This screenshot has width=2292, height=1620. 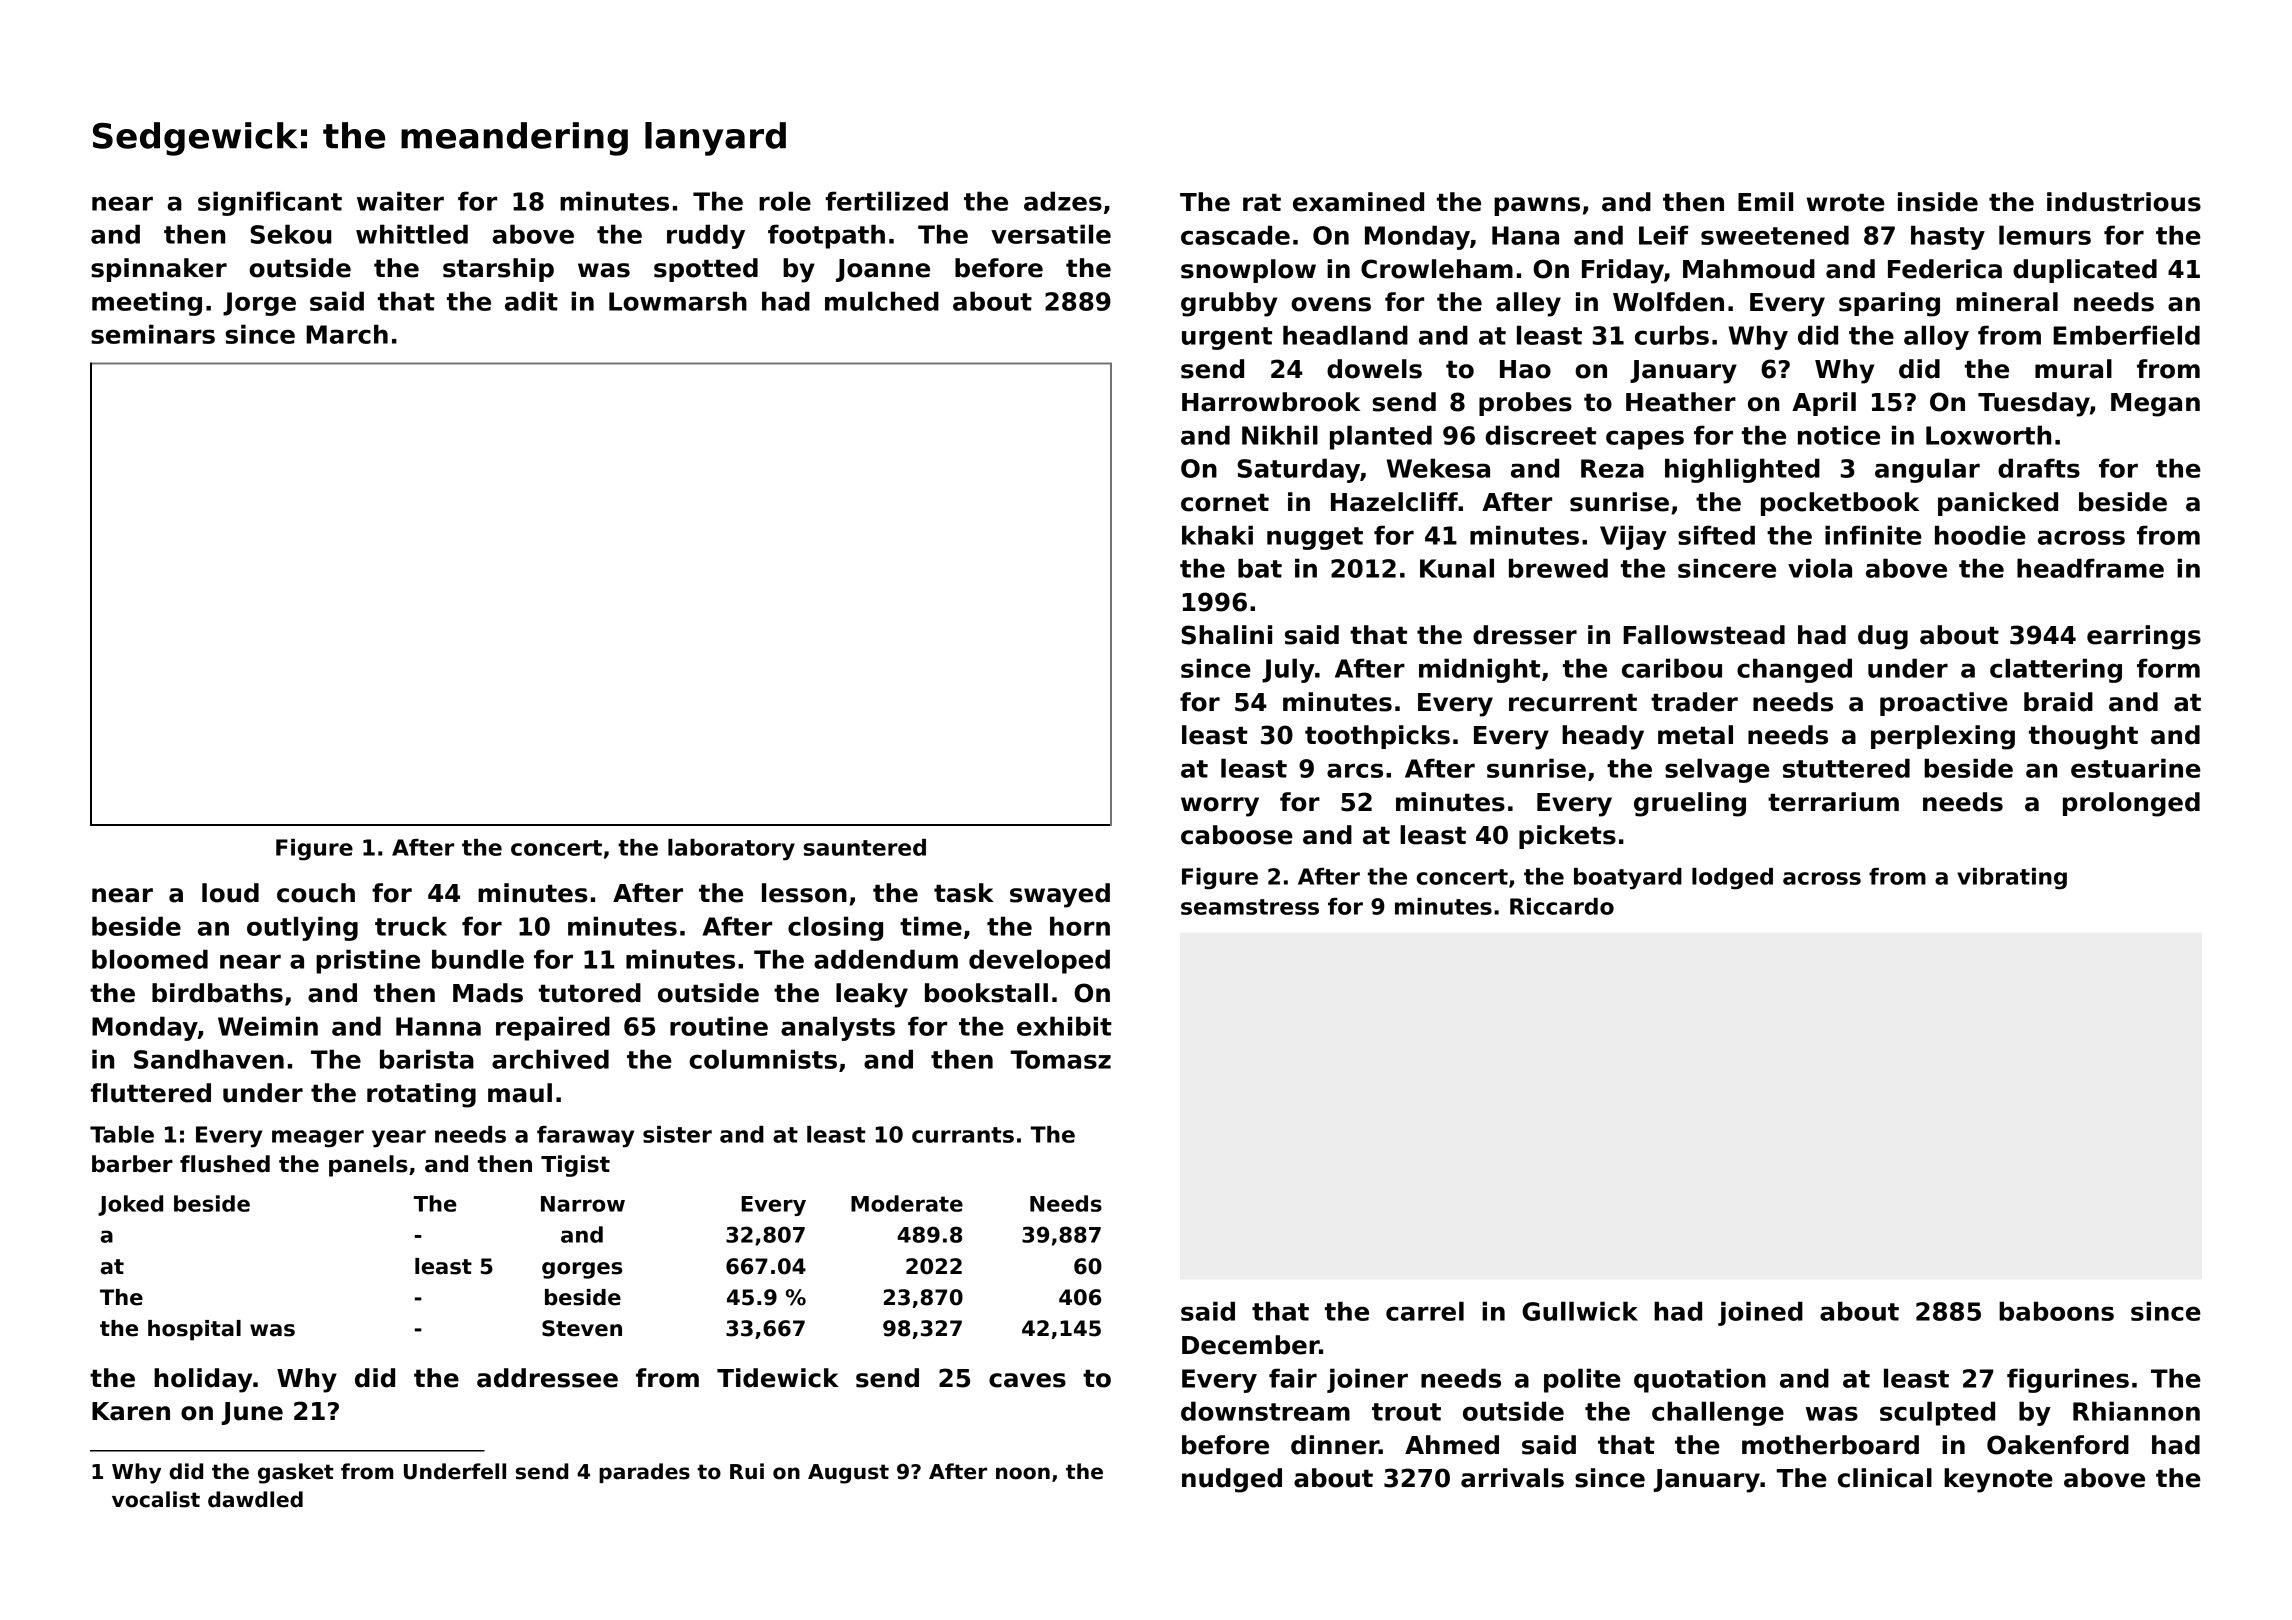 I want to click on currants, so click(x=963, y=1135).
